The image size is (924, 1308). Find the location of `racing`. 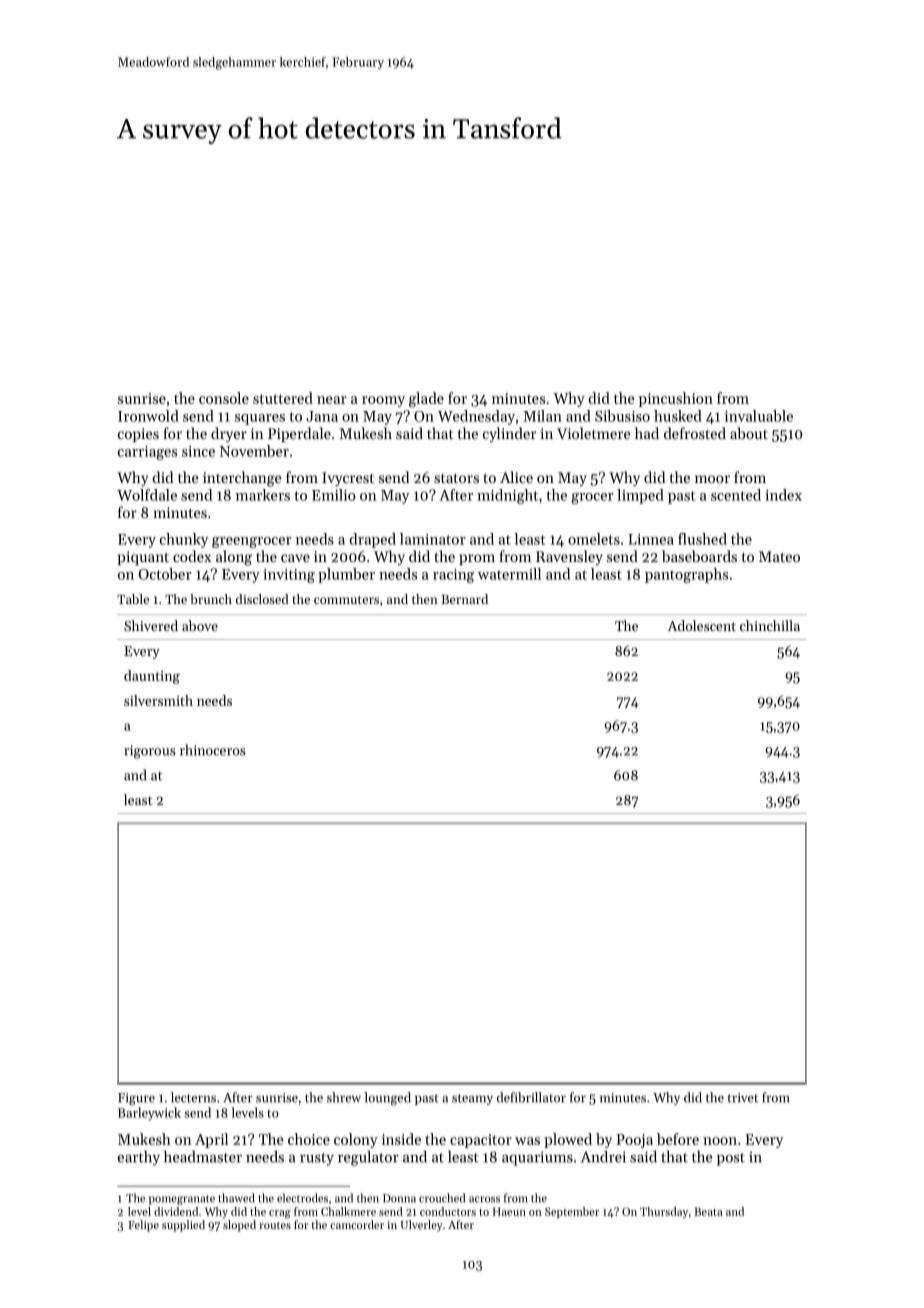

racing is located at coordinates (453, 576).
